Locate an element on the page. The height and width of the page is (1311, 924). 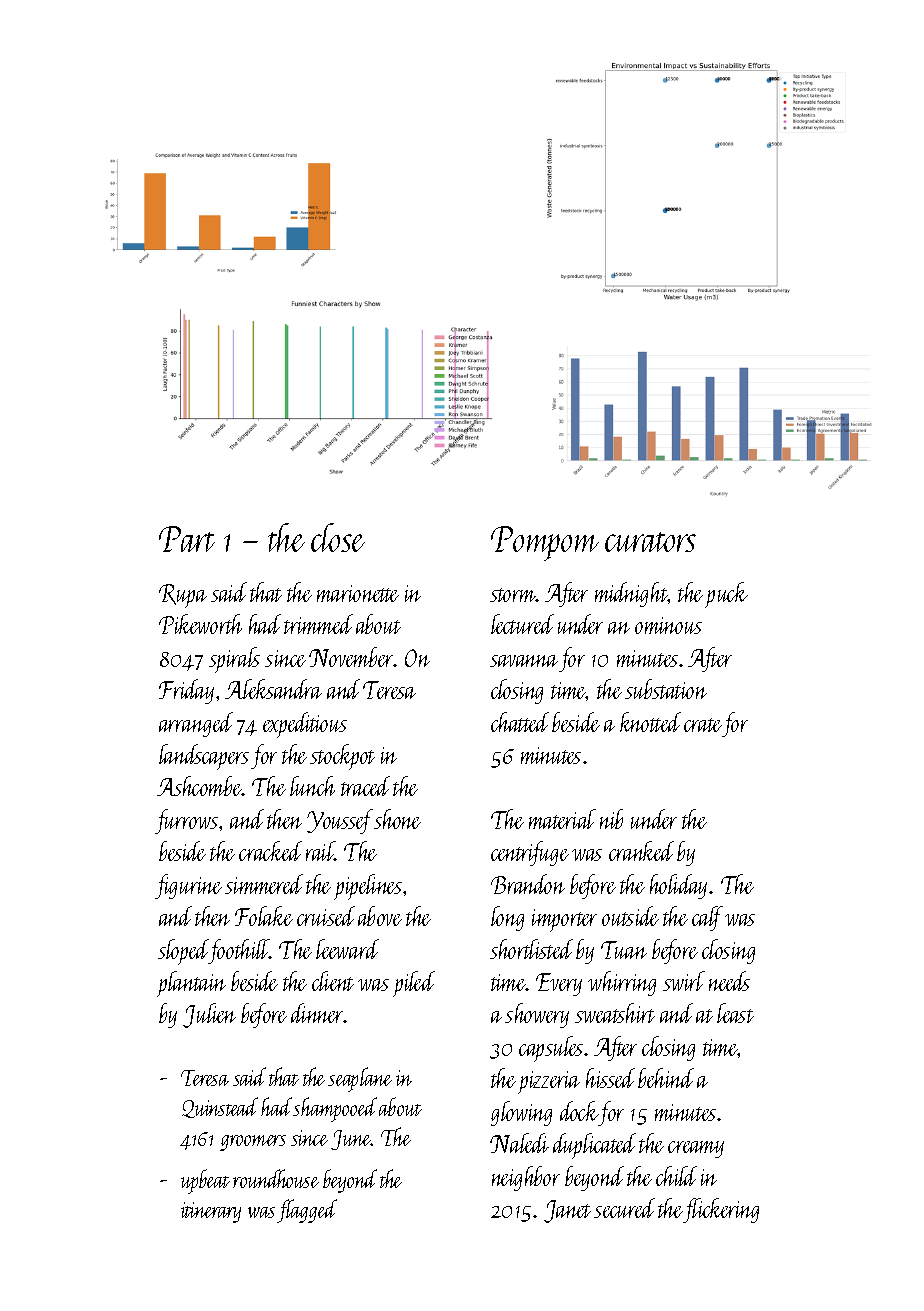
curators is located at coordinates (650, 542).
